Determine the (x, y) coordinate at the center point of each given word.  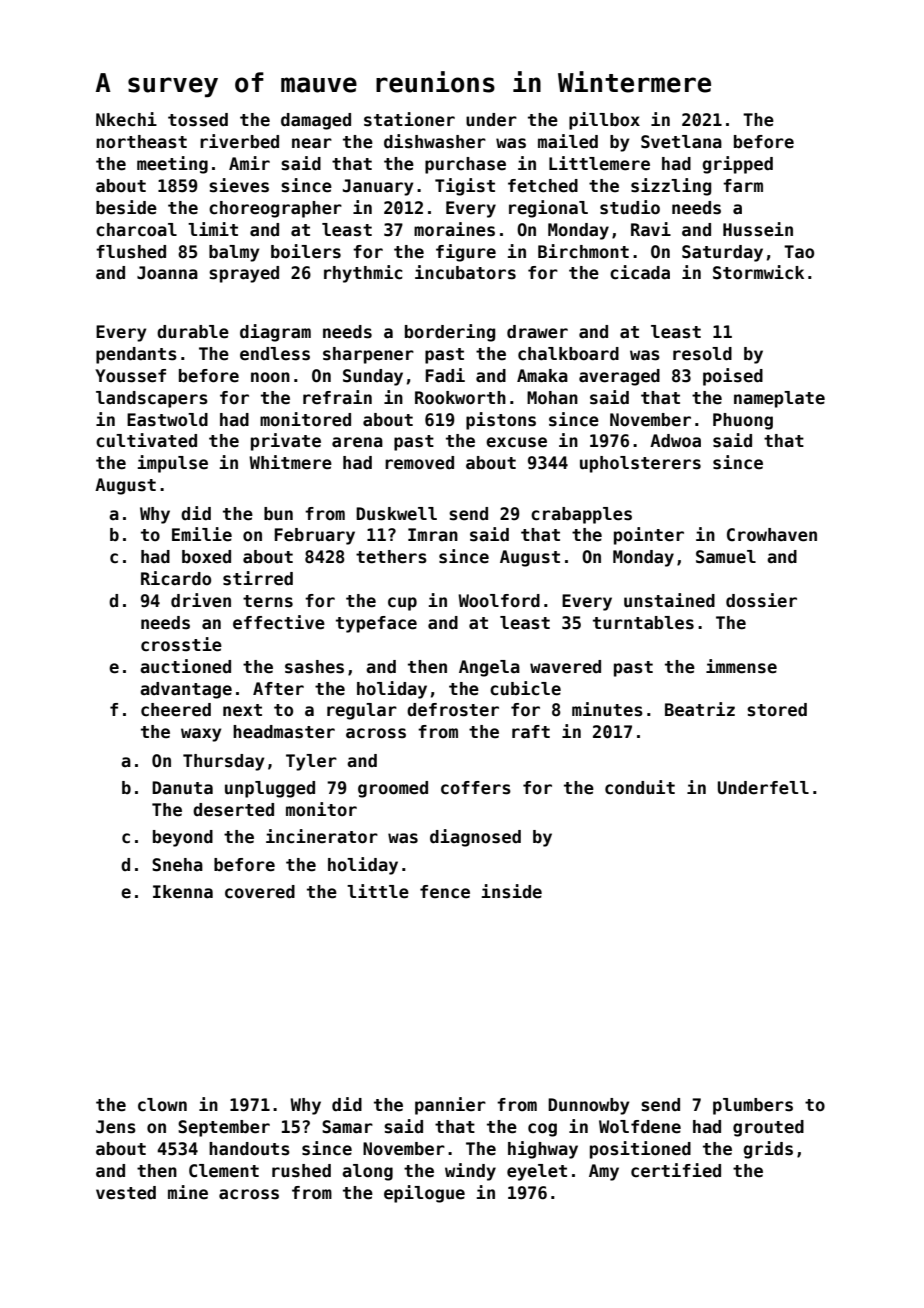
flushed (131, 252)
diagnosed (475, 838)
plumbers (753, 1106)
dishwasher (435, 141)
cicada (640, 272)
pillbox (604, 121)
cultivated (146, 440)
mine (188, 1192)
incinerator (322, 836)
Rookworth (460, 398)
